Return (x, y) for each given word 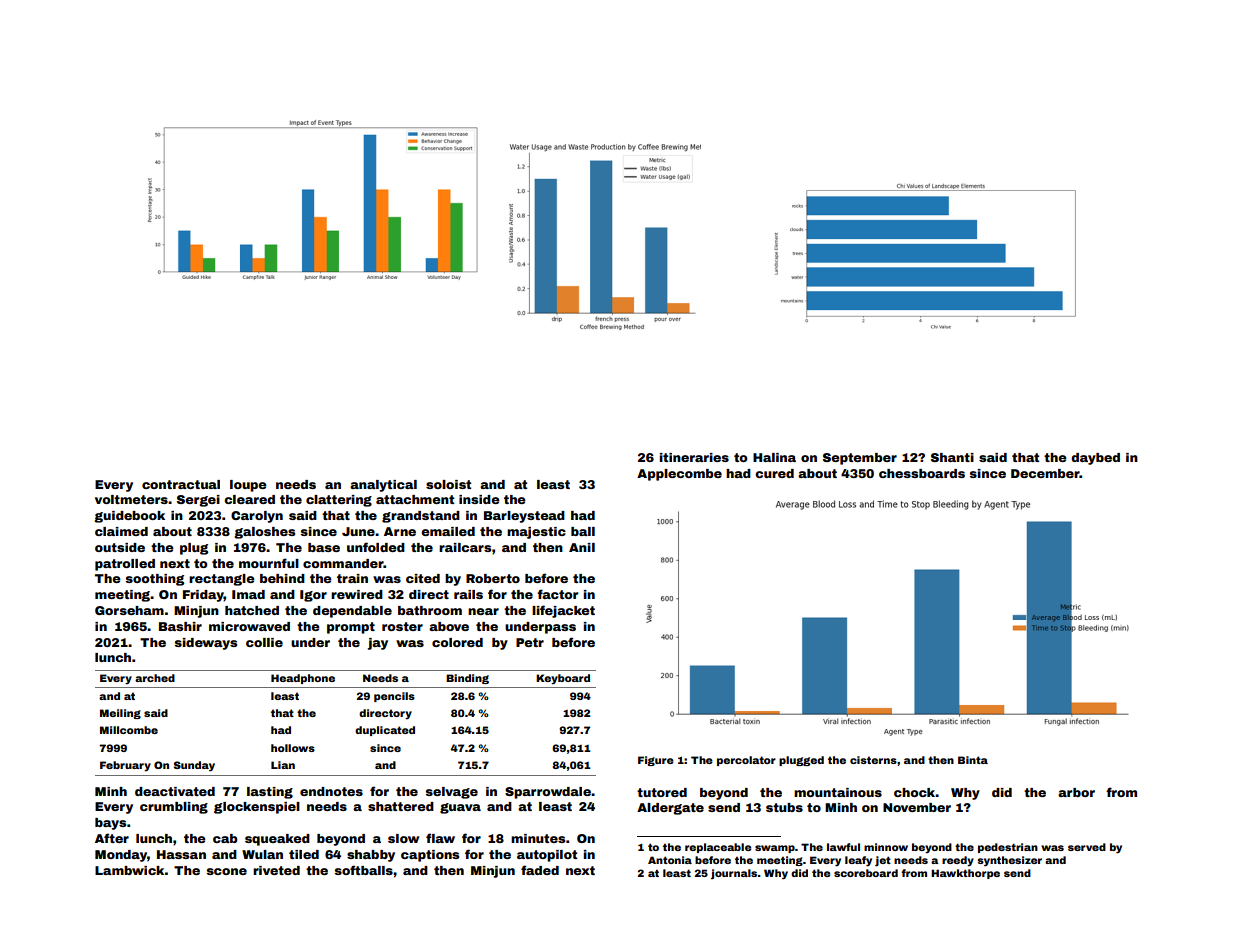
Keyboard (563, 679)
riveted (276, 870)
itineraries (694, 457)
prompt (351, 628)
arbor (1076, 792)
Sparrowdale (548, 793)
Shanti (952, 457)
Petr (530, 642)
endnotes (331, 791)
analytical (383, 486)
